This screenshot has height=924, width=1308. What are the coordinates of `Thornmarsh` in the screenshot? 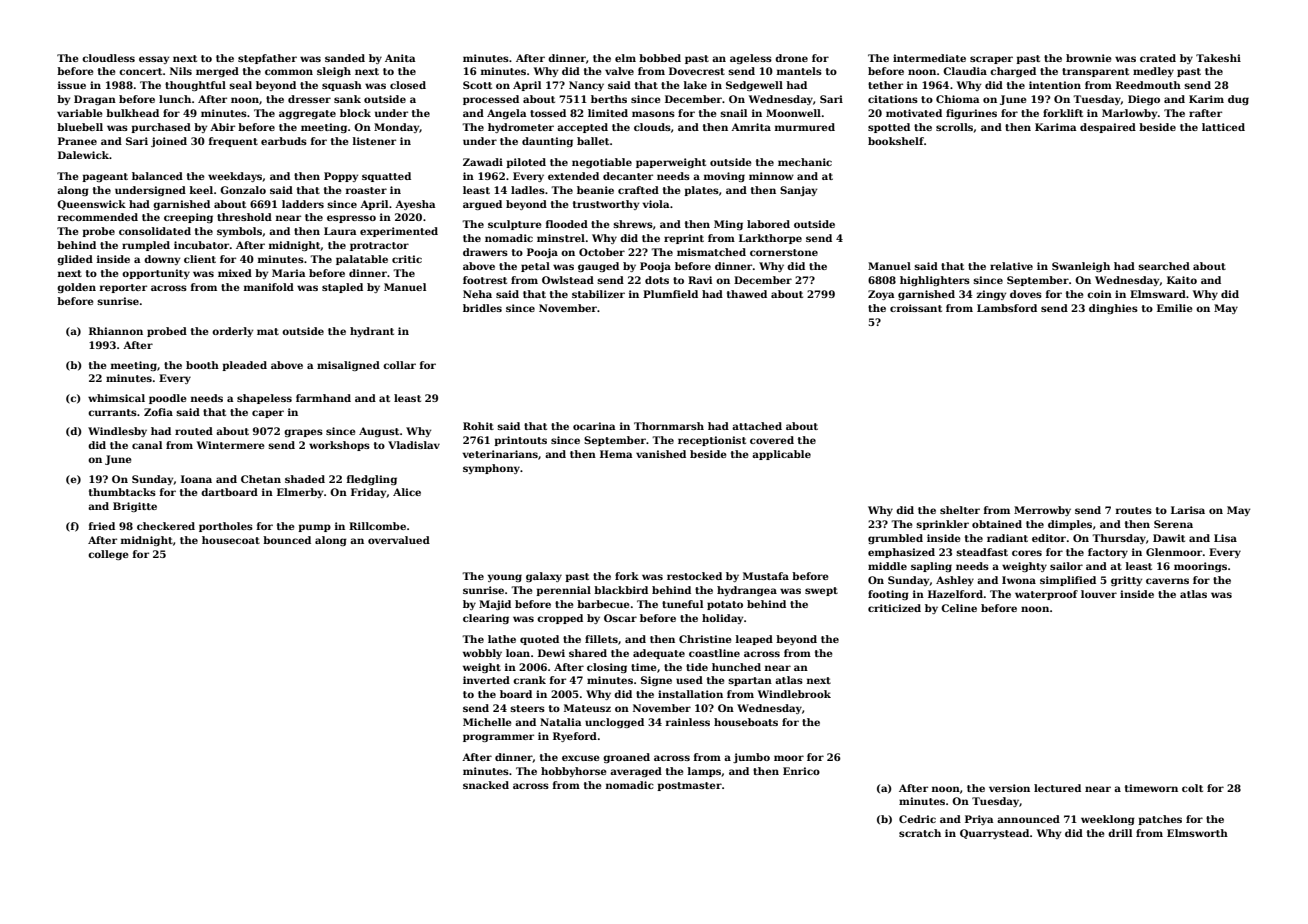 It's located at (669, 426).
